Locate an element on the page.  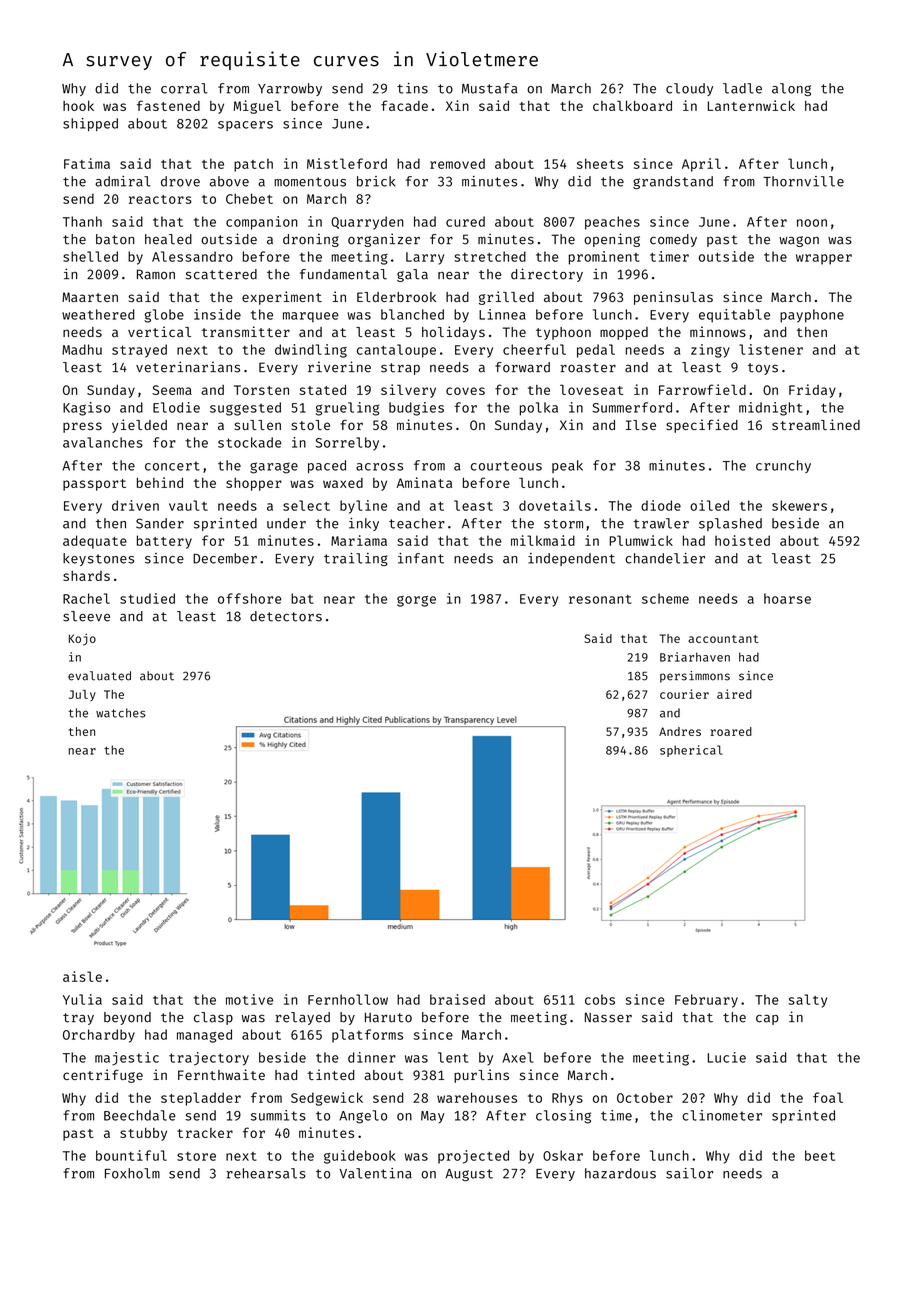
corral is located at coordinates (184, 88).
